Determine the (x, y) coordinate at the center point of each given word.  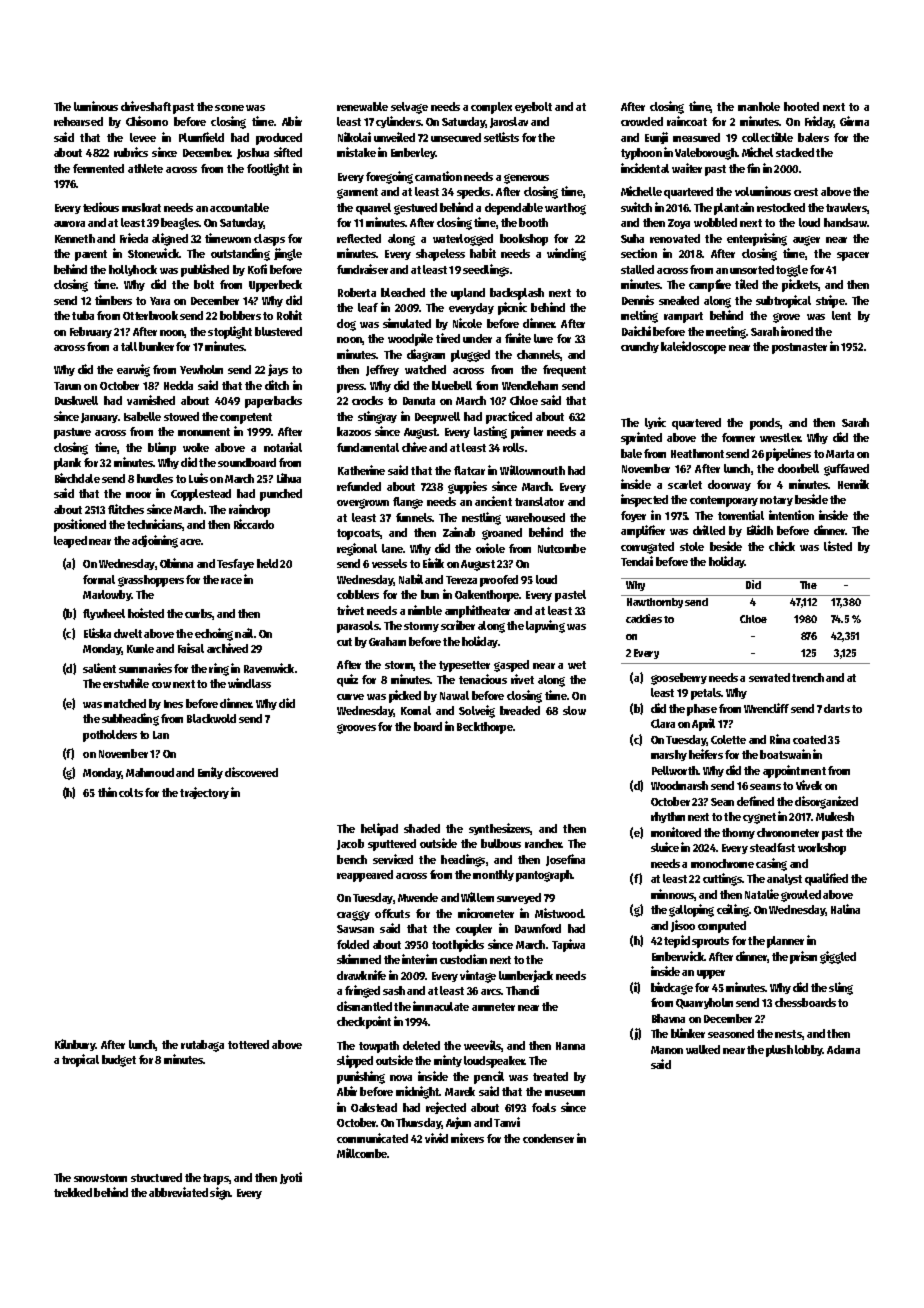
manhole (759, 106)
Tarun (67, 386)
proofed (499, 581)
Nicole (467, 323)
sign (220, 1193)
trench (808, 677)
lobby (809, 1050)
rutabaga (202, 1046)
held (267, 563)
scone (229, 108)
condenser (548, 1138)
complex (491, 108)
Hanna (570, 1046)
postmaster (799, 348)
